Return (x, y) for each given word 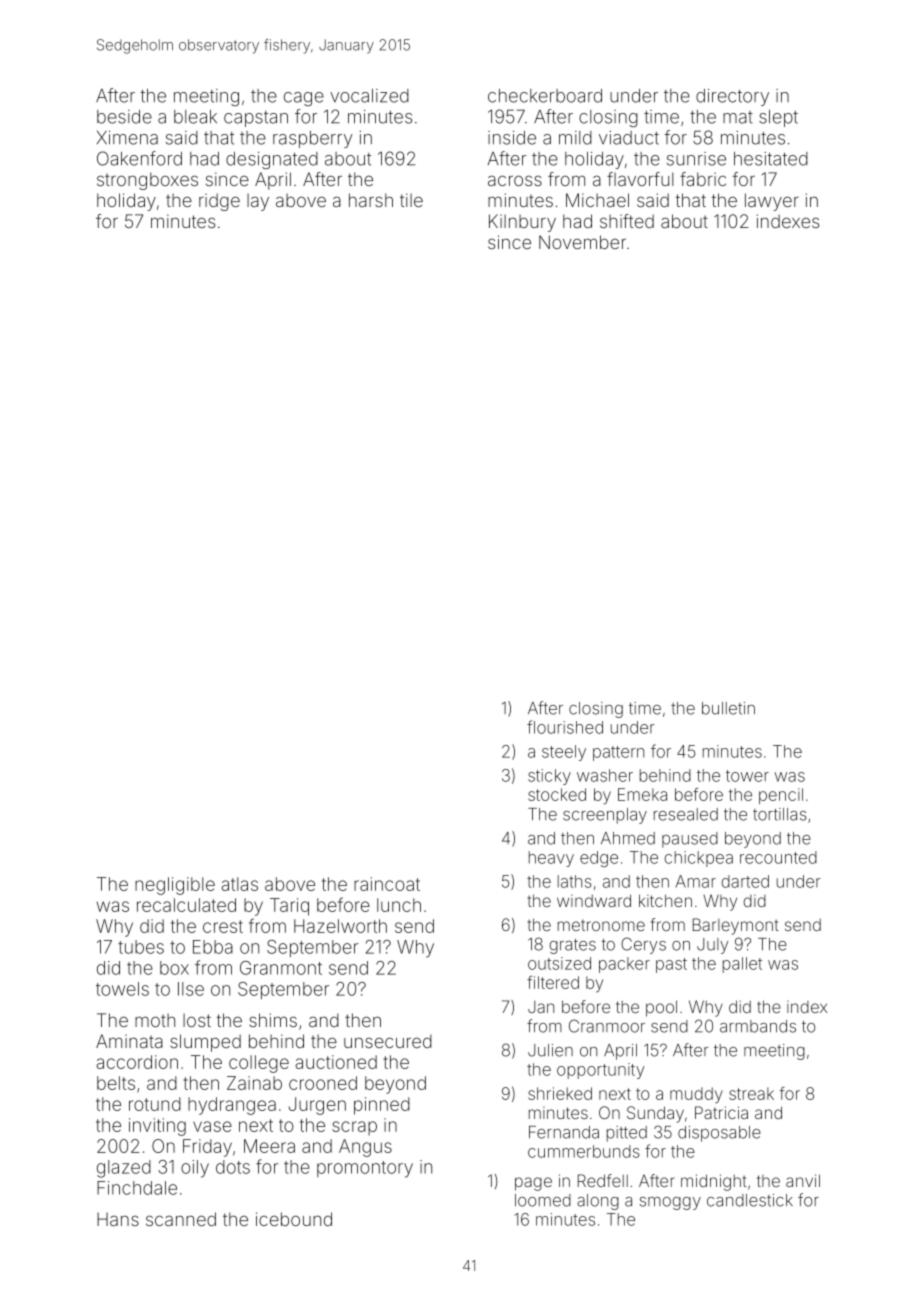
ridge (219, 202)
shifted (627, 221)
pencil (781, 796)
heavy (551, 859)
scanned (181, 1219)
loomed (543, 1200)
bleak (195, 117)
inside (512, 138)
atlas (239, 884)
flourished (565, 727)
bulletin (728, 708)
